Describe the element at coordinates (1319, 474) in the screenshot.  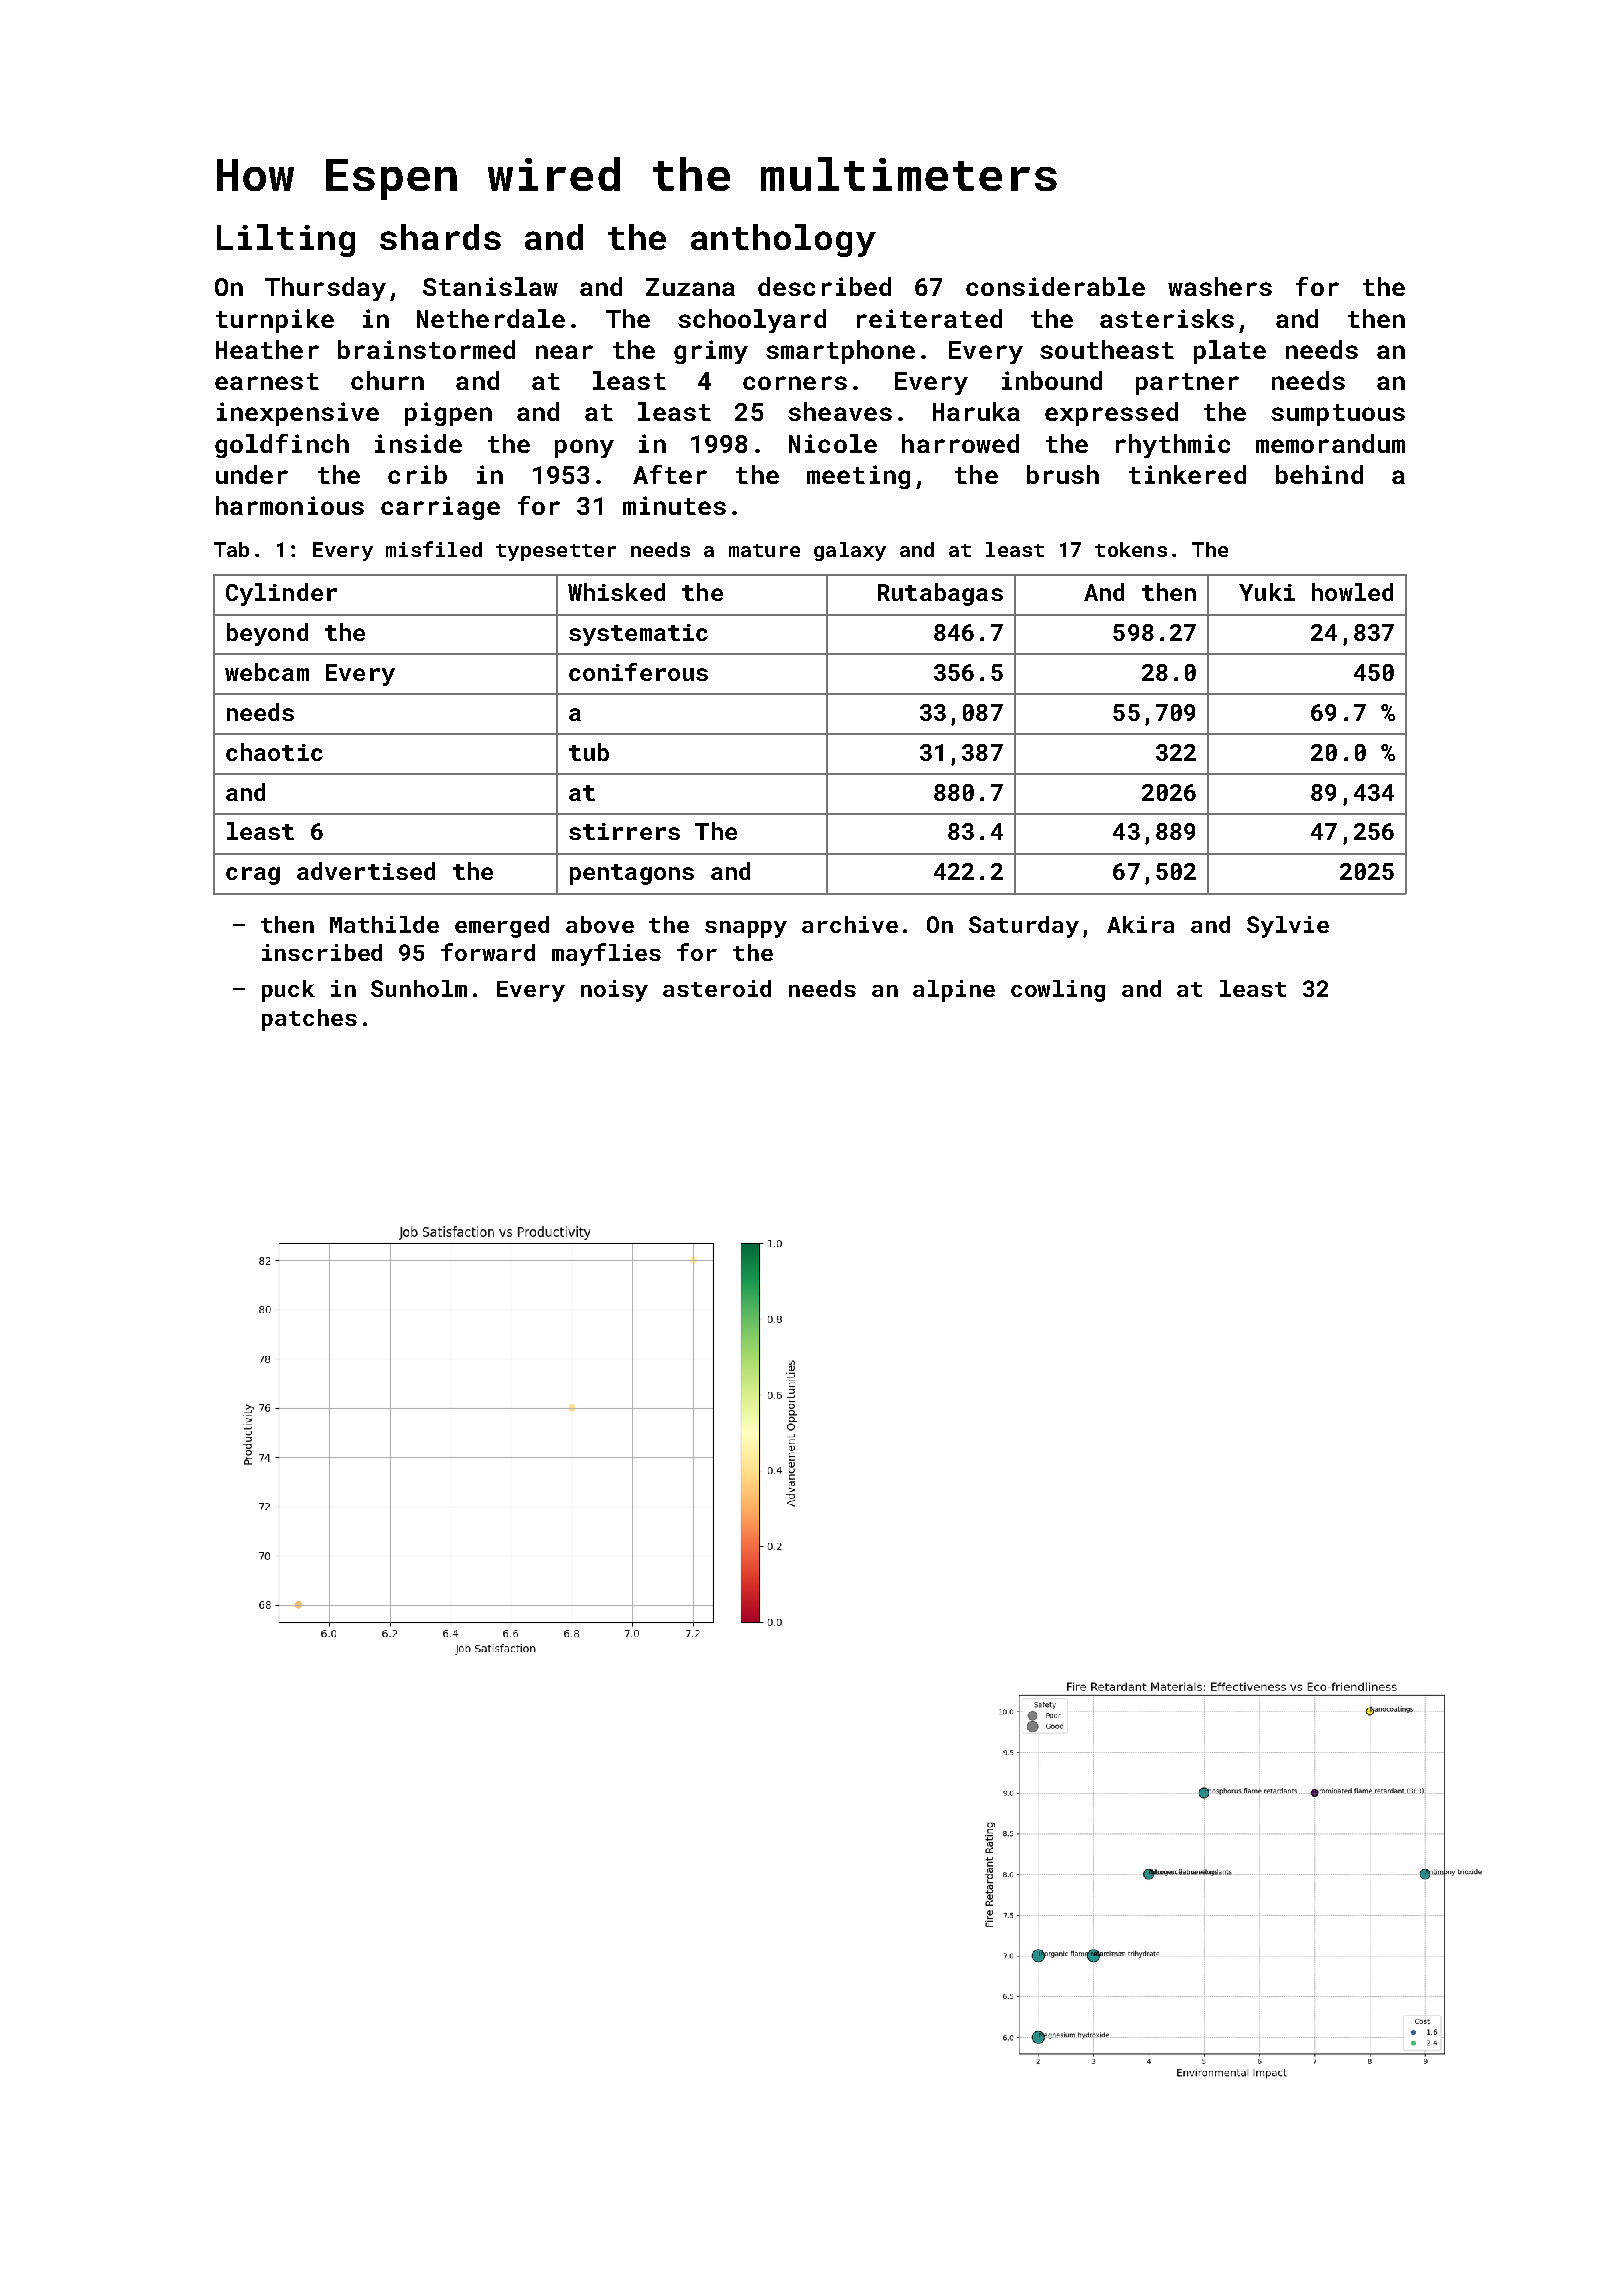
I see `behind` at that location.
